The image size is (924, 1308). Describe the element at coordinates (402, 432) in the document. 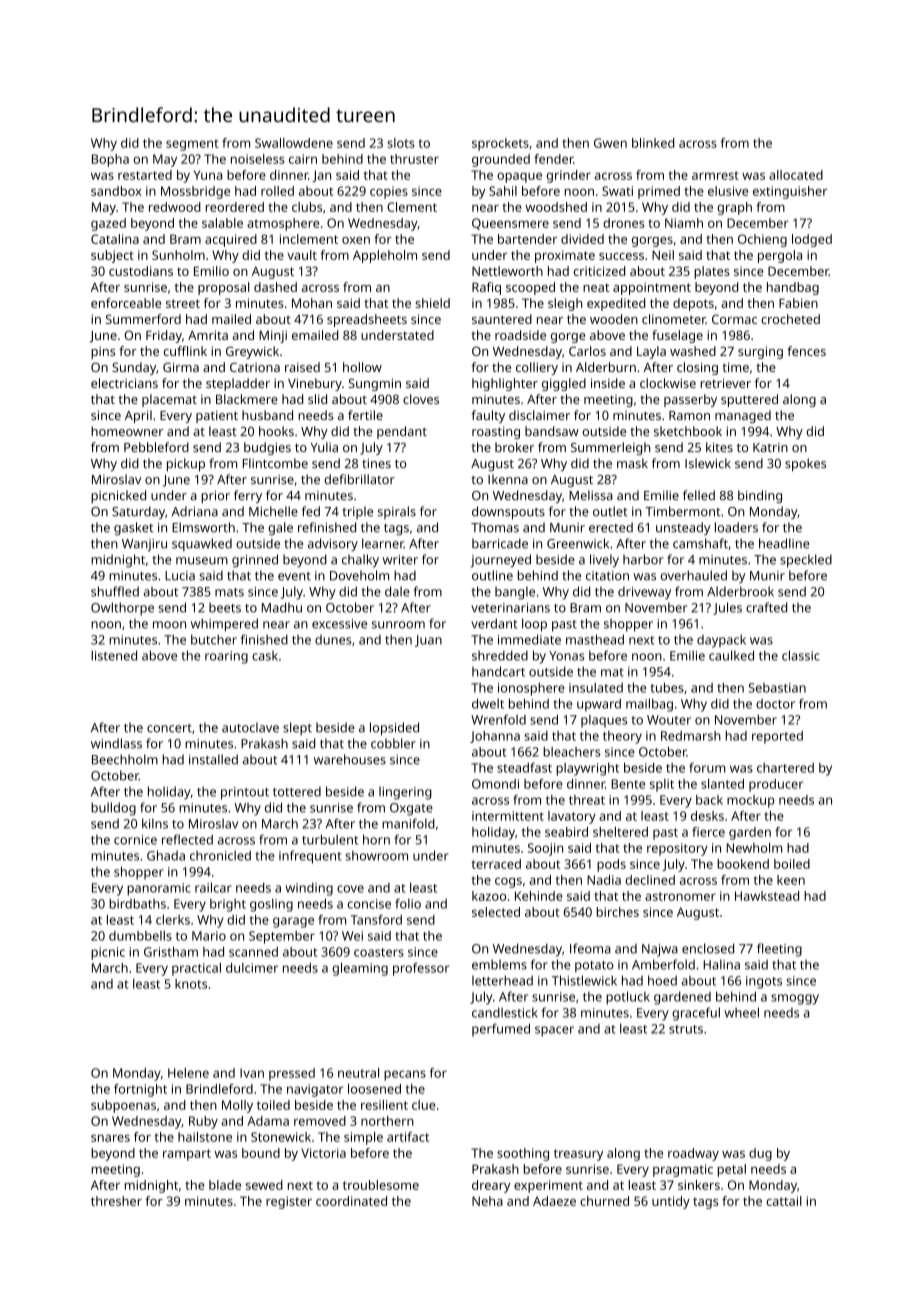

I see `pendant` at that location.
